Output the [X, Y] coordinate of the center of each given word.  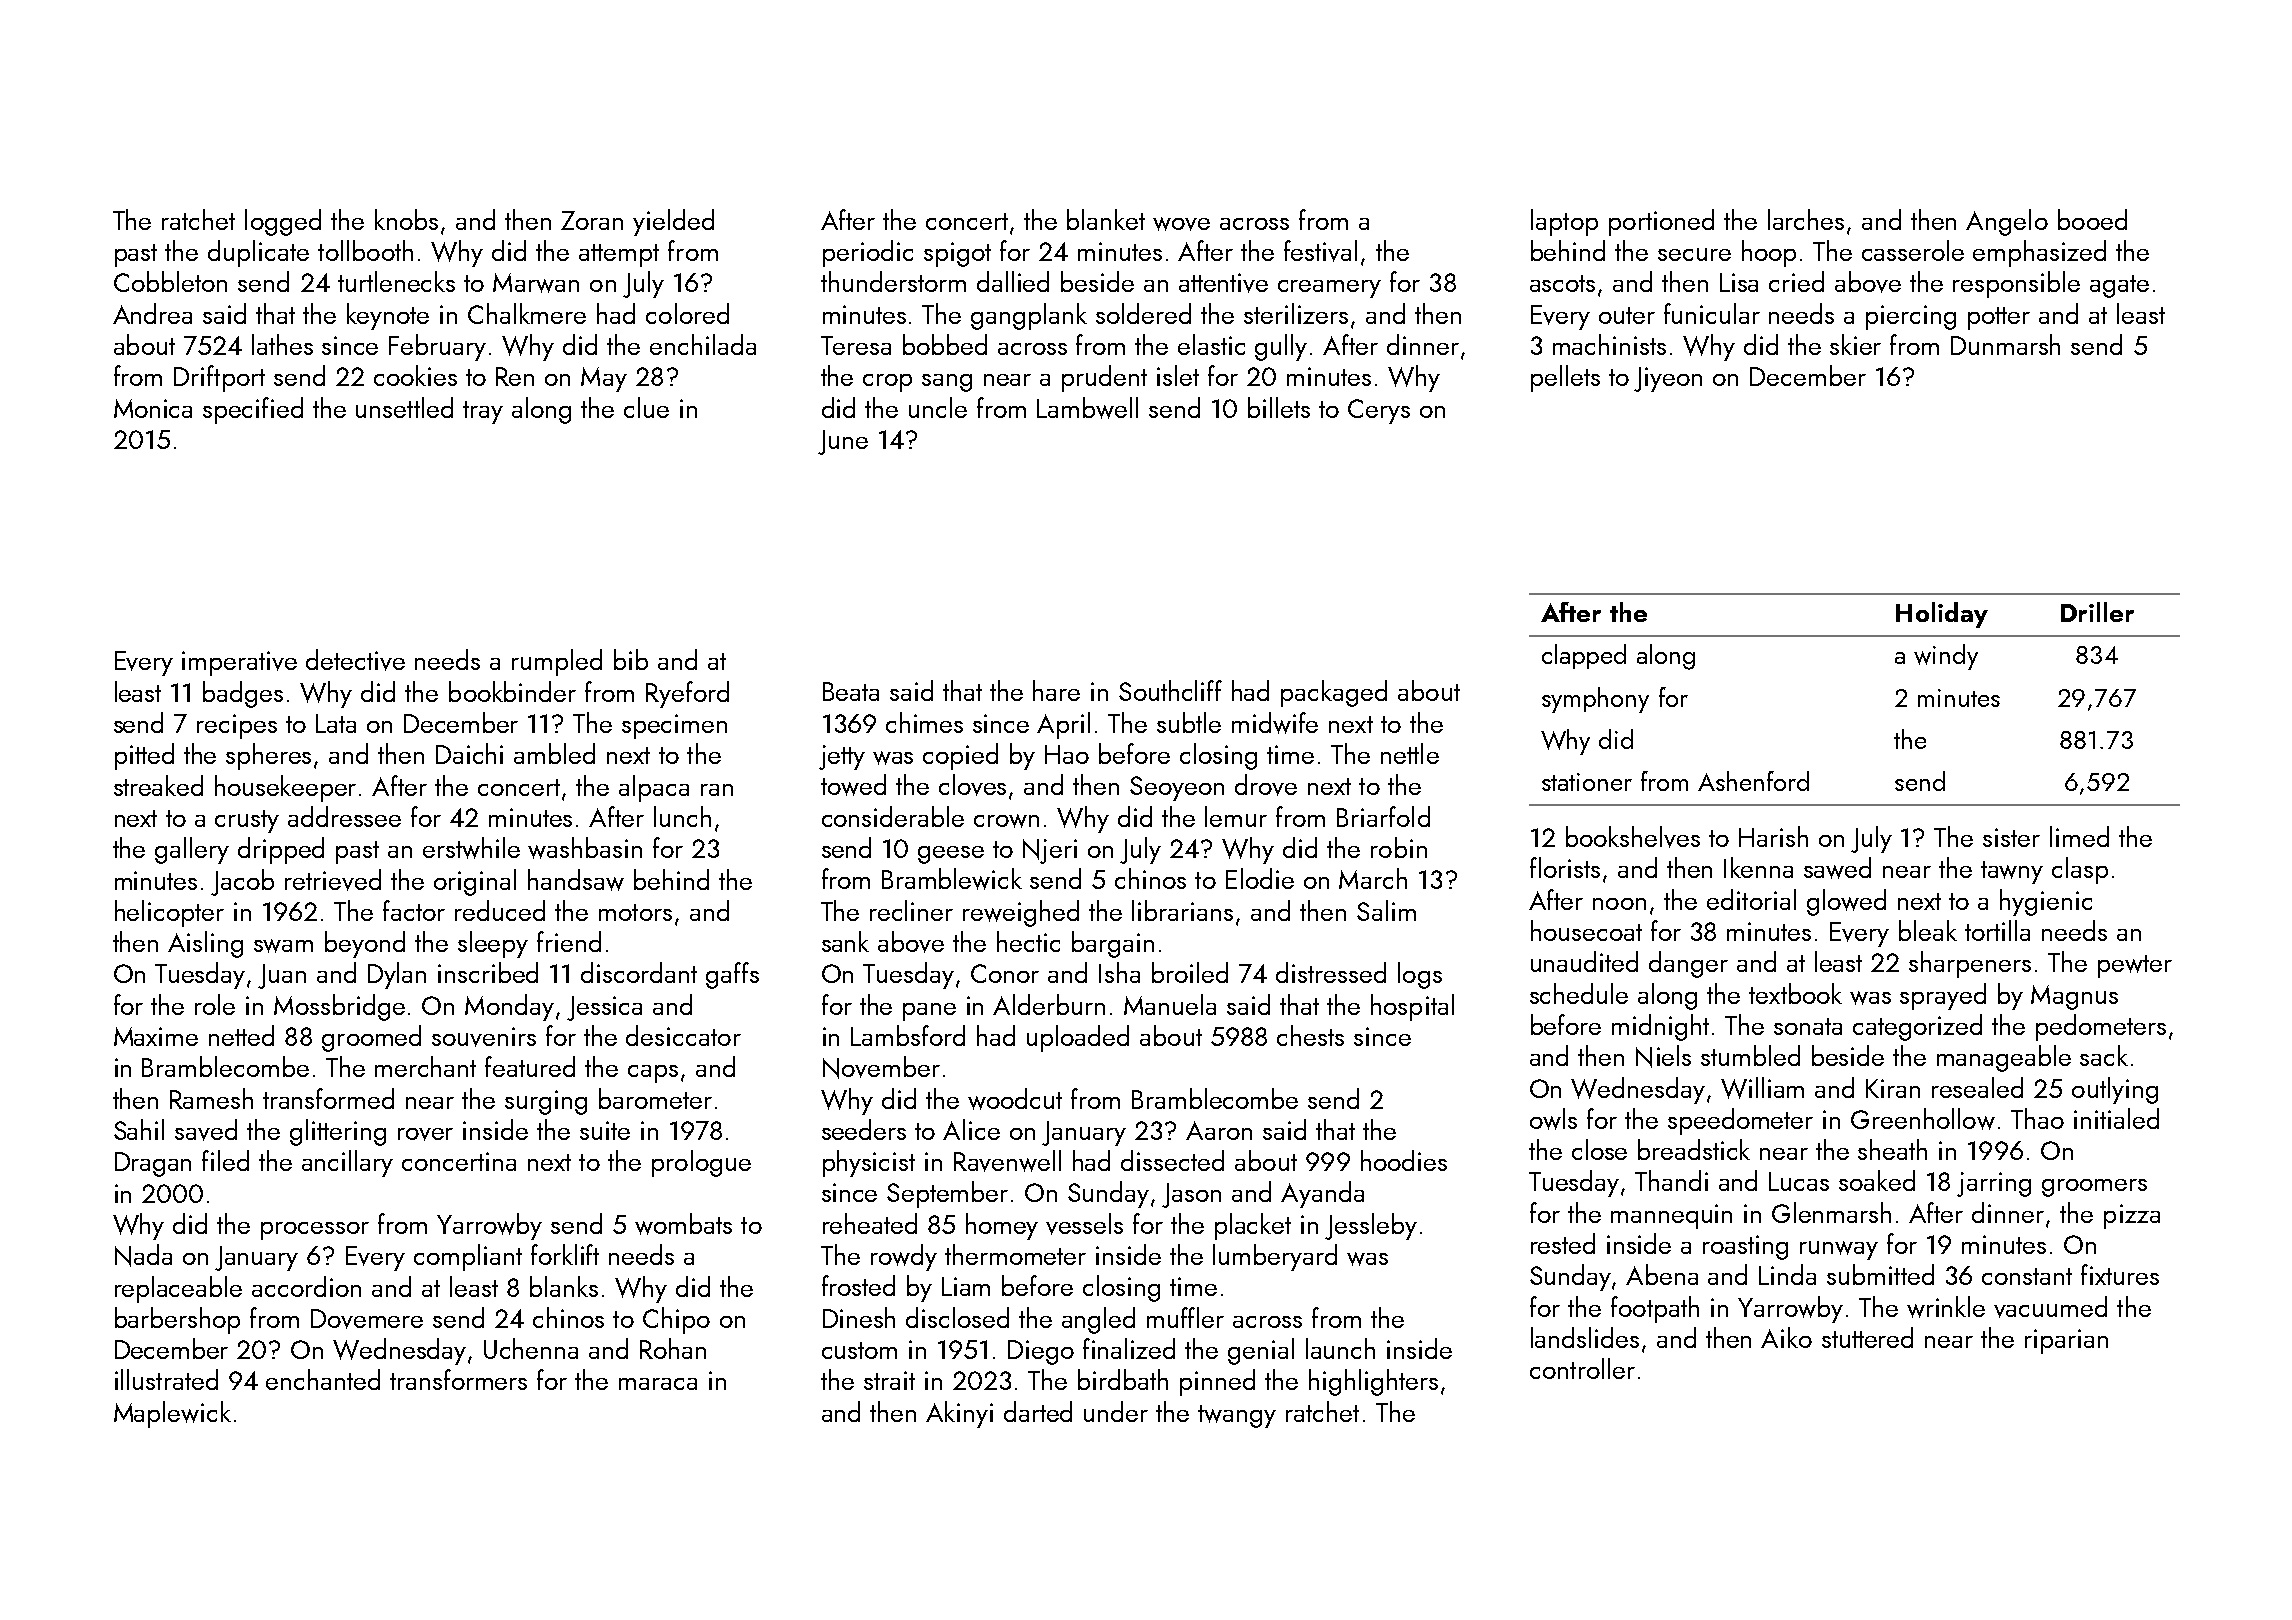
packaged [1334, 693]
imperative [239, 663]
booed [2092, 219]
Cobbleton [170, 281]
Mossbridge [339, 1007]
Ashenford [1753, 781]
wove [1181, 224]
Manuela [1170, 1004]
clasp [2080, 870]
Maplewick [172, 1414]
